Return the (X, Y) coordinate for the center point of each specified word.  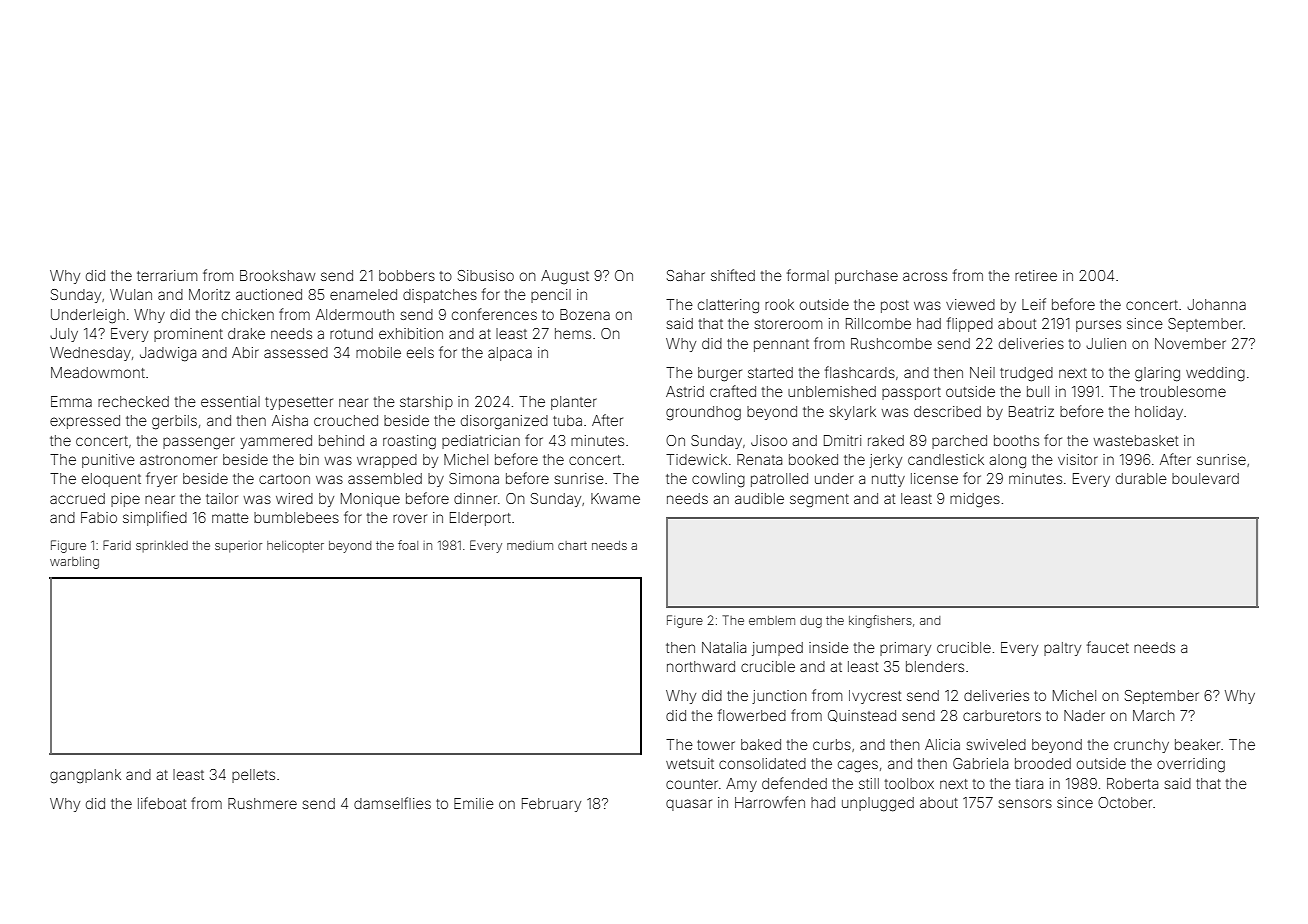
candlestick (946, 459)
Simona (474, 478)
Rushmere (262, 803)
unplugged (878, 804)
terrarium (167, 275)
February (551, 805)
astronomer (178, 460)
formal (808, 275)
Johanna (1216, 304)
